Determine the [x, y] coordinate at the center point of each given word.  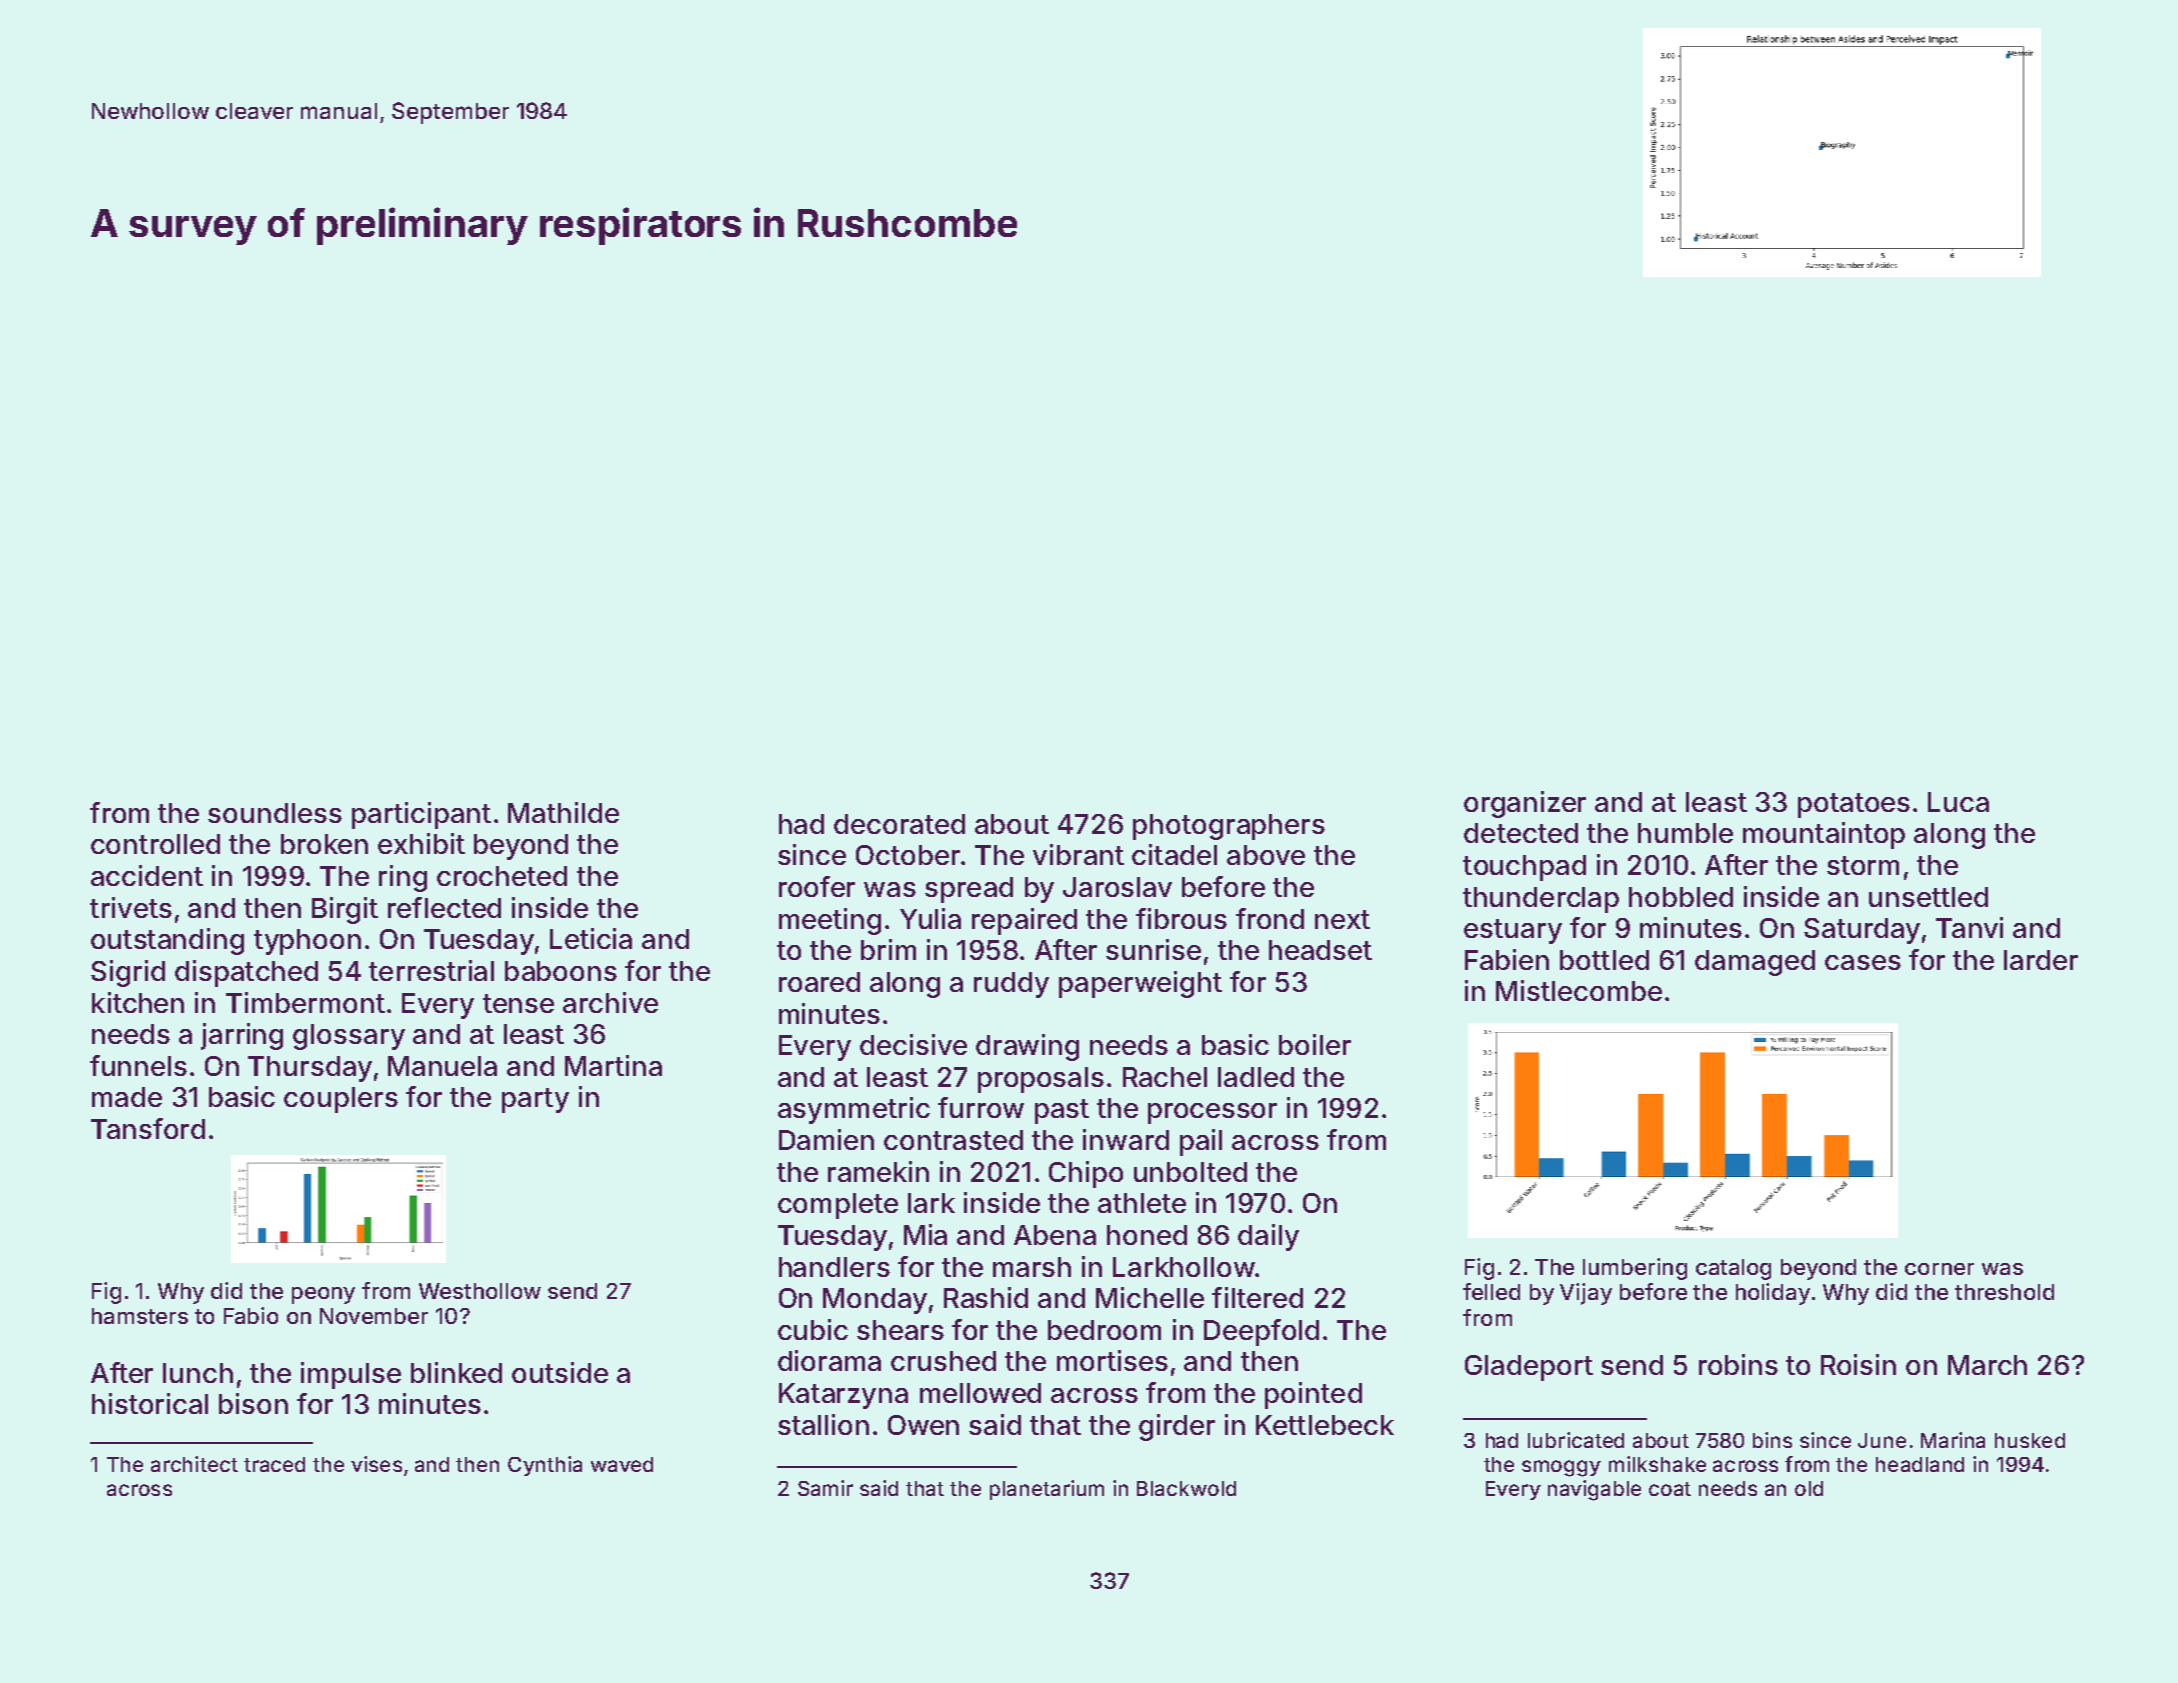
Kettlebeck [1325, 1425]
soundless [275, 813]
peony [323, 1295]
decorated [899, 824]
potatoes [1854, 805]
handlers [834, 1267]
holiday [1773, 1294]
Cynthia [545, 1466]
